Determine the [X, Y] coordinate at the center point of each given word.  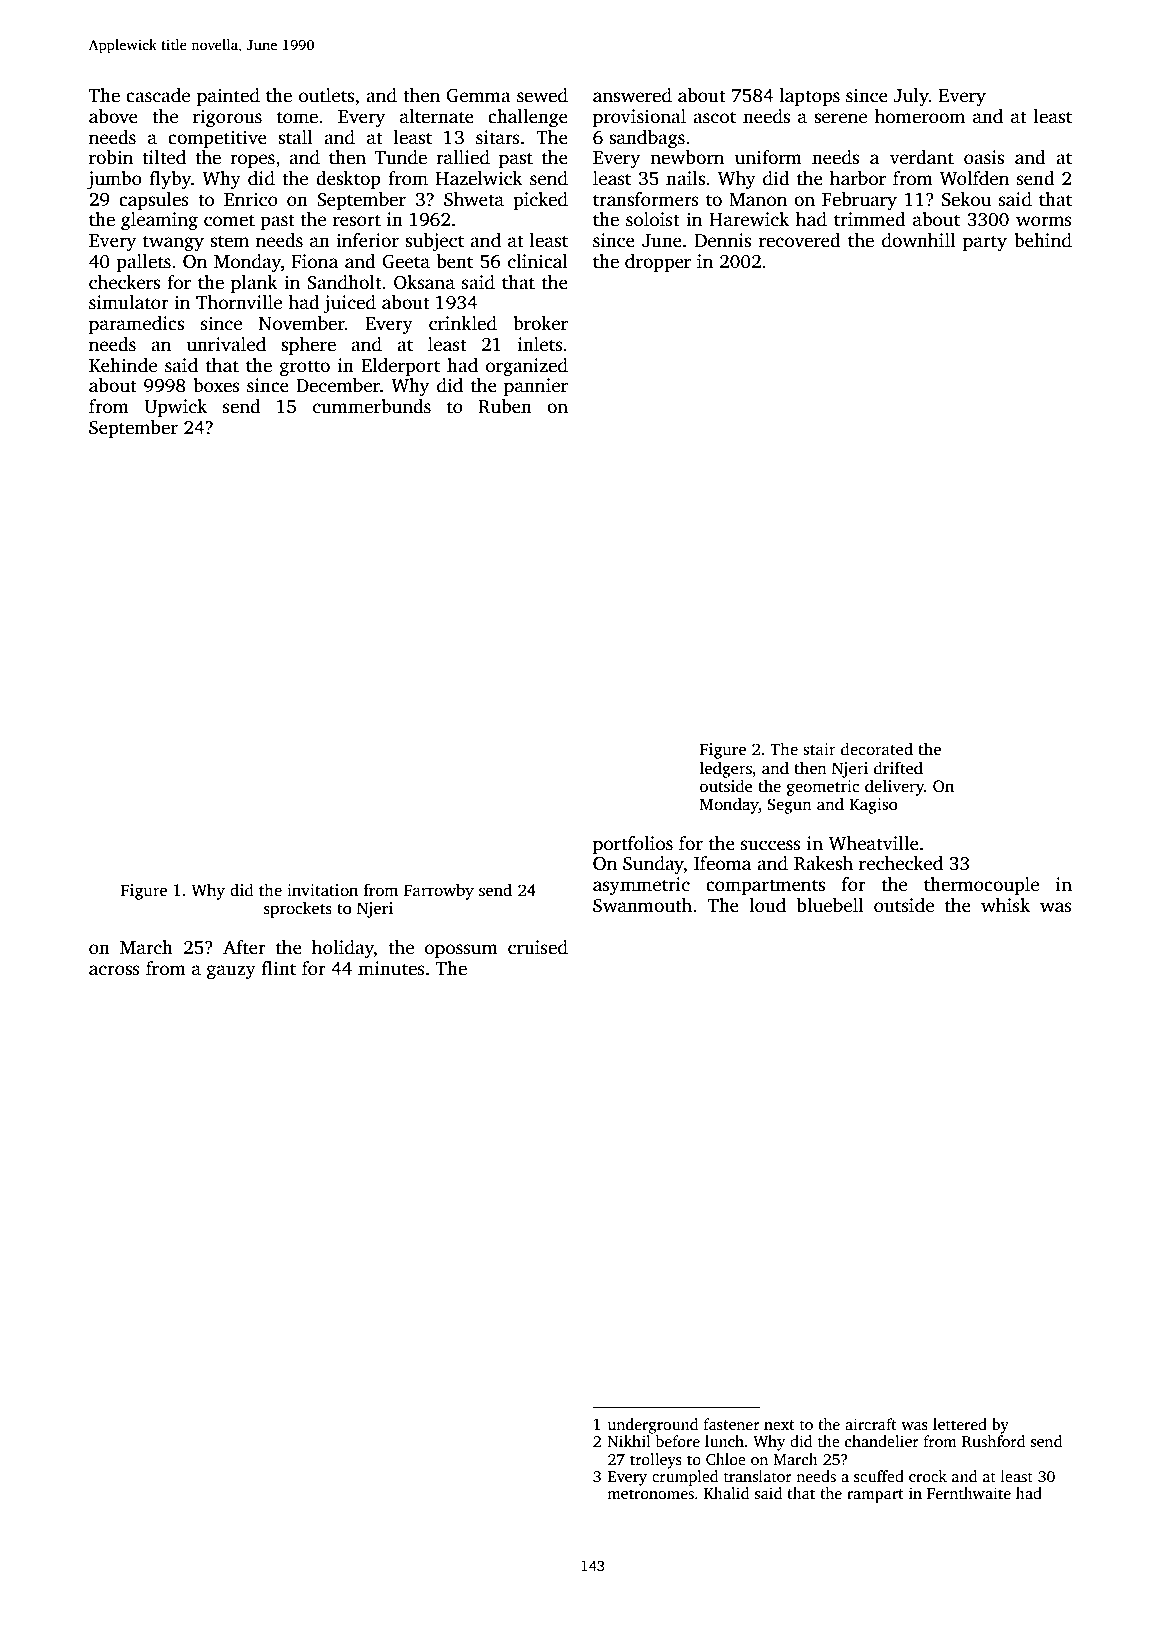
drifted [898, 768]
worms [1044, 221]
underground [653, 1426]
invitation [322, 890]
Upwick [175, 408]
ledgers [726, 769]
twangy [173, 243]
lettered [960, 1424]
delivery [894, 787]
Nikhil [629, 1441]
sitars [498, 137]
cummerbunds [372, 406]
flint [279, 968]
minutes [391, 968]
